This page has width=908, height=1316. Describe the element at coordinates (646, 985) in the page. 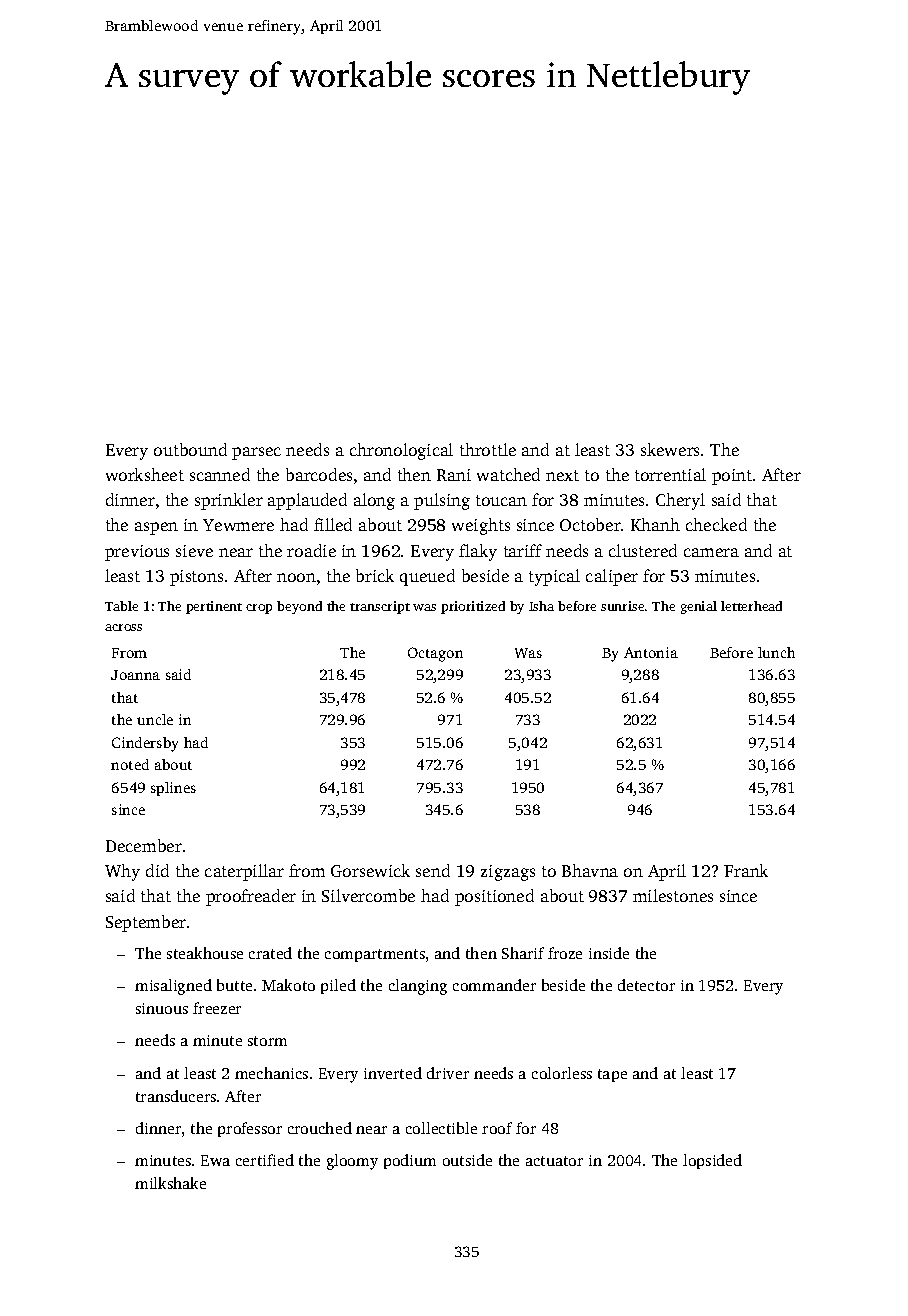

I see `detector` at that location.
